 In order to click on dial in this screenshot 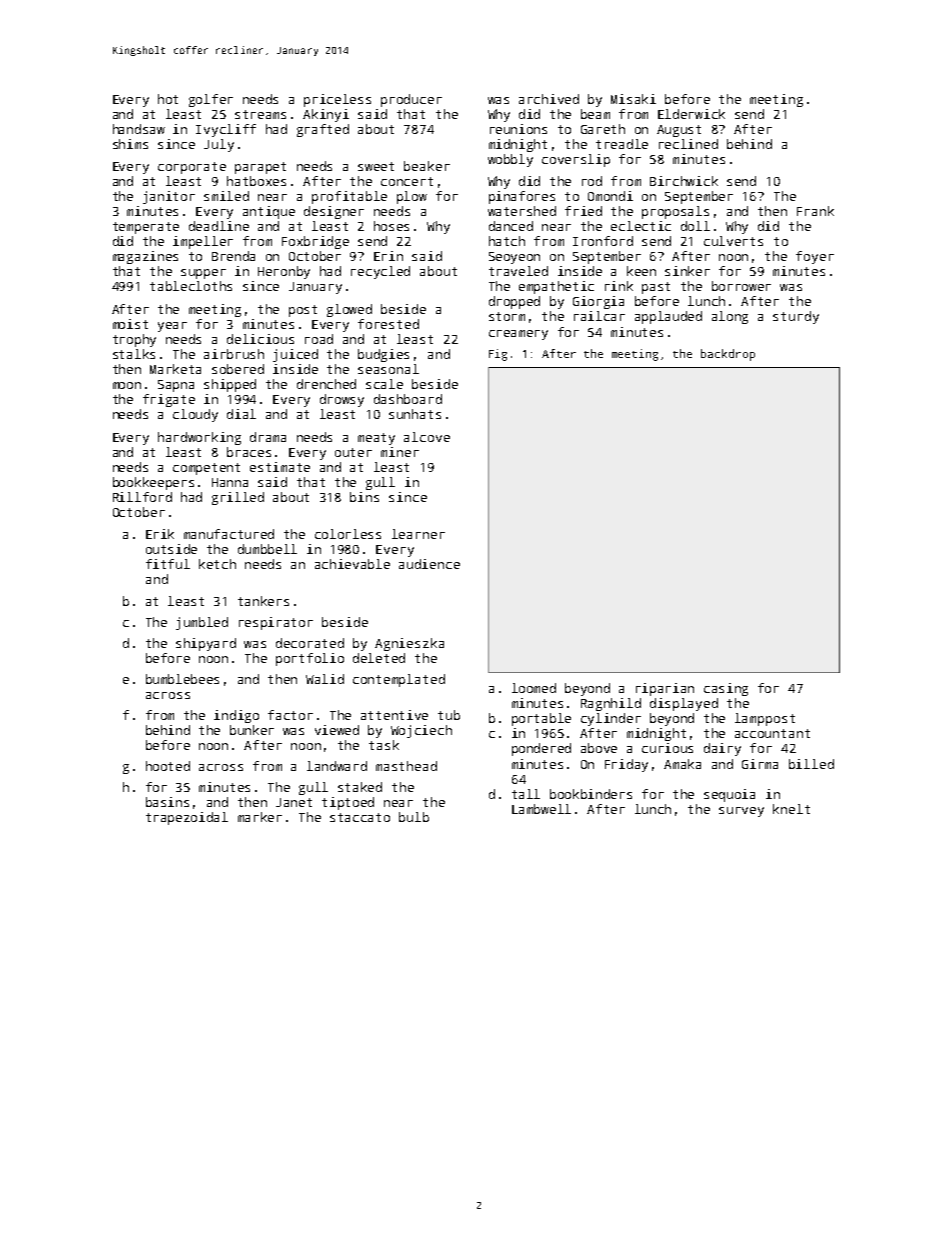, I will do `click(241, 414)`.
